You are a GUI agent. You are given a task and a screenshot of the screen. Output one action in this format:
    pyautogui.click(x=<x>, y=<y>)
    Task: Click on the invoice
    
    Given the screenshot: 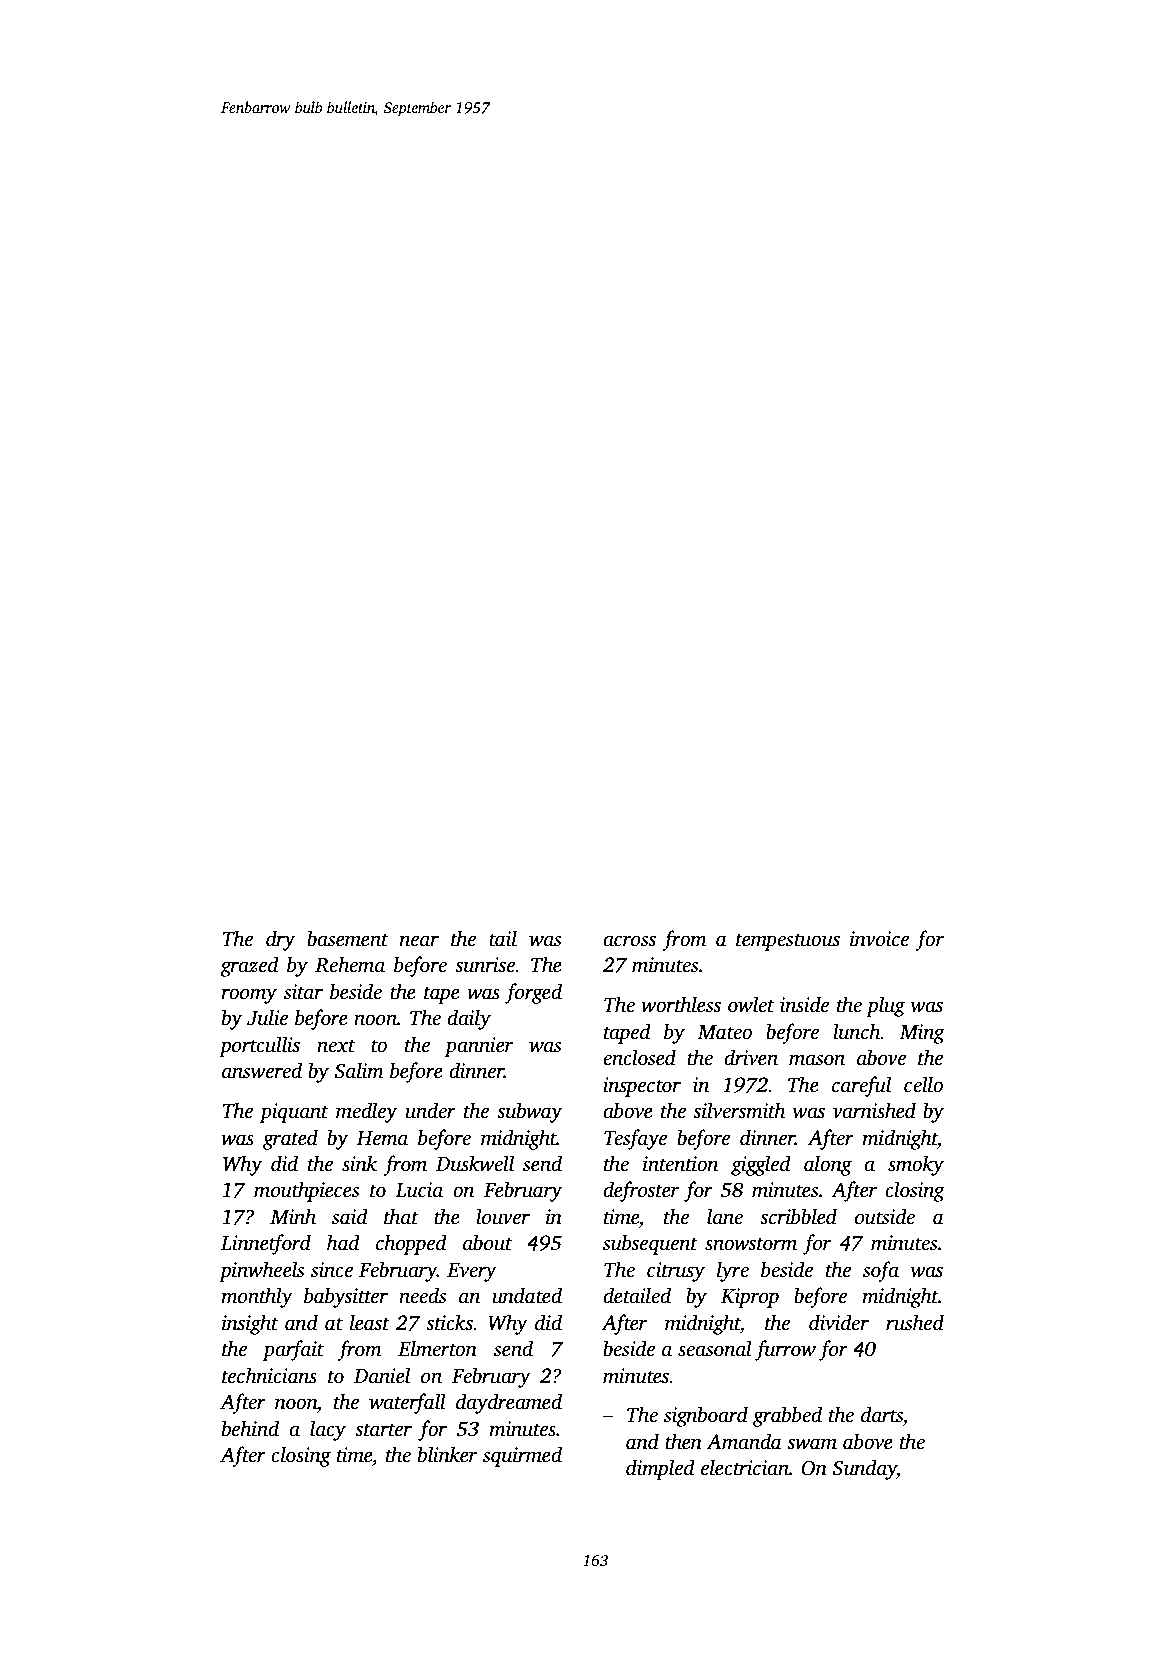 What is the action you would take?
    pyautogui.click(x=879, y=939)
